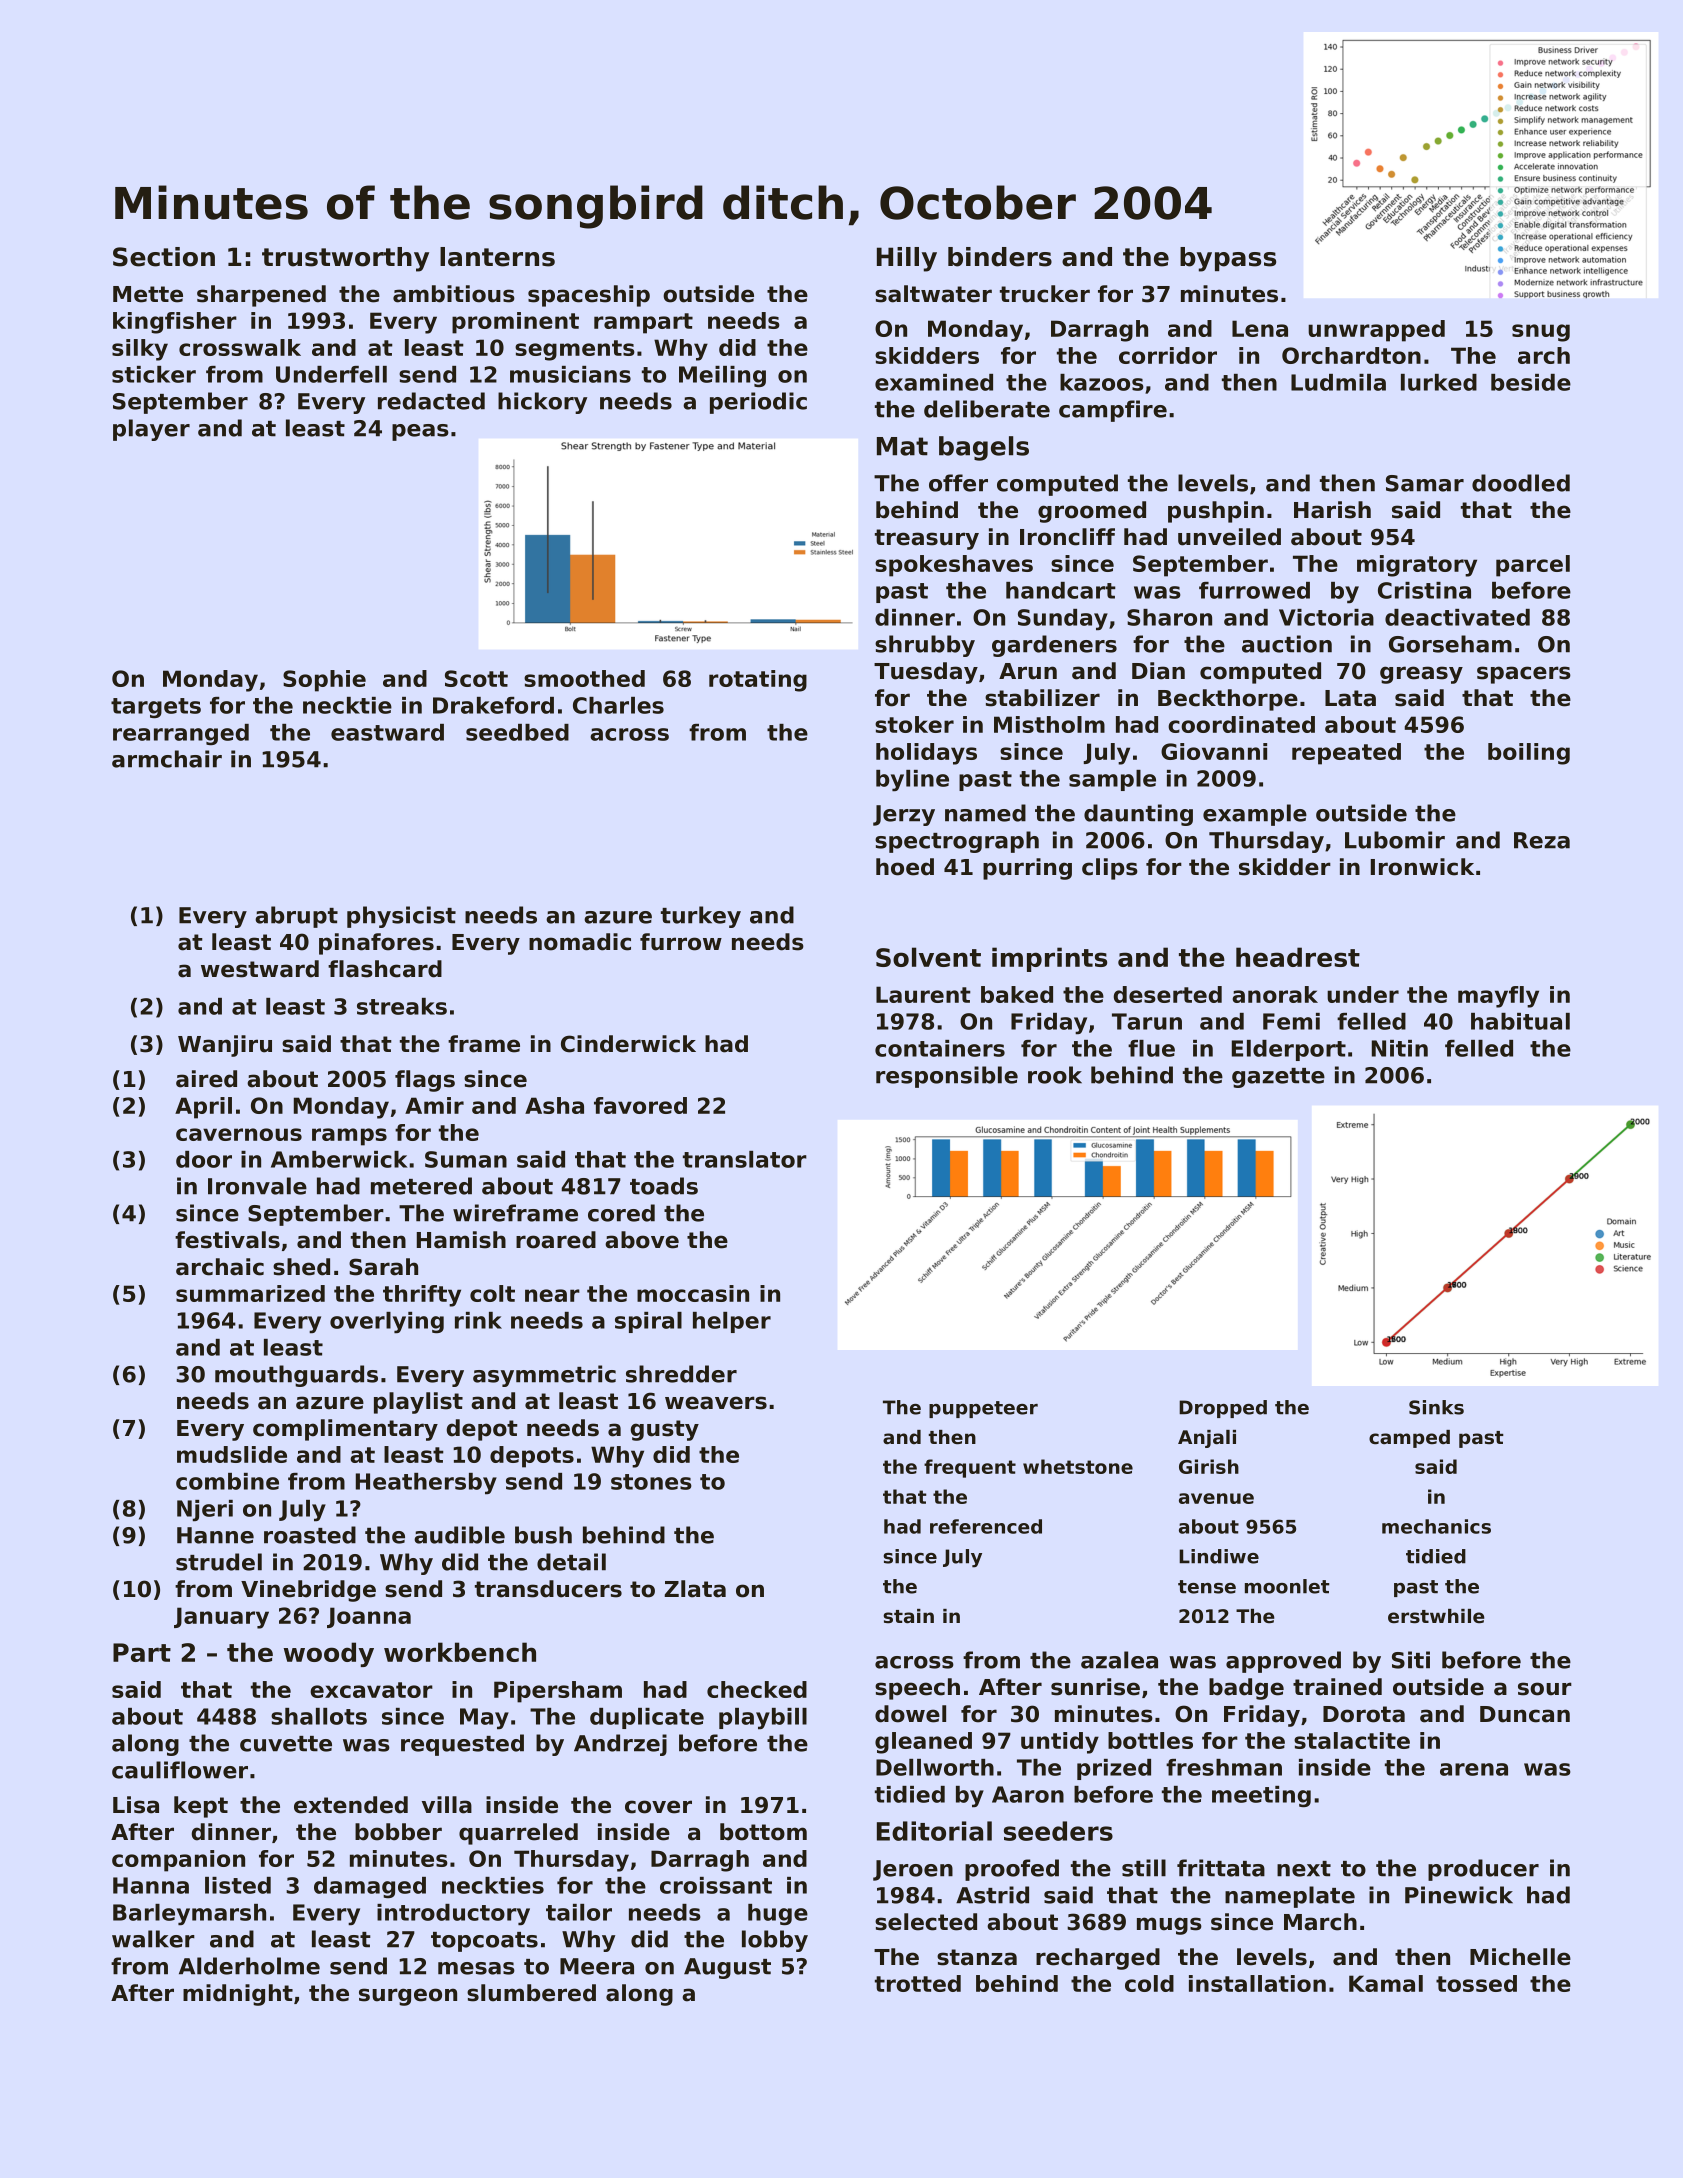 The image size is (1683, 2178). I want to click on Wanjiru, so click(225, 1046).
